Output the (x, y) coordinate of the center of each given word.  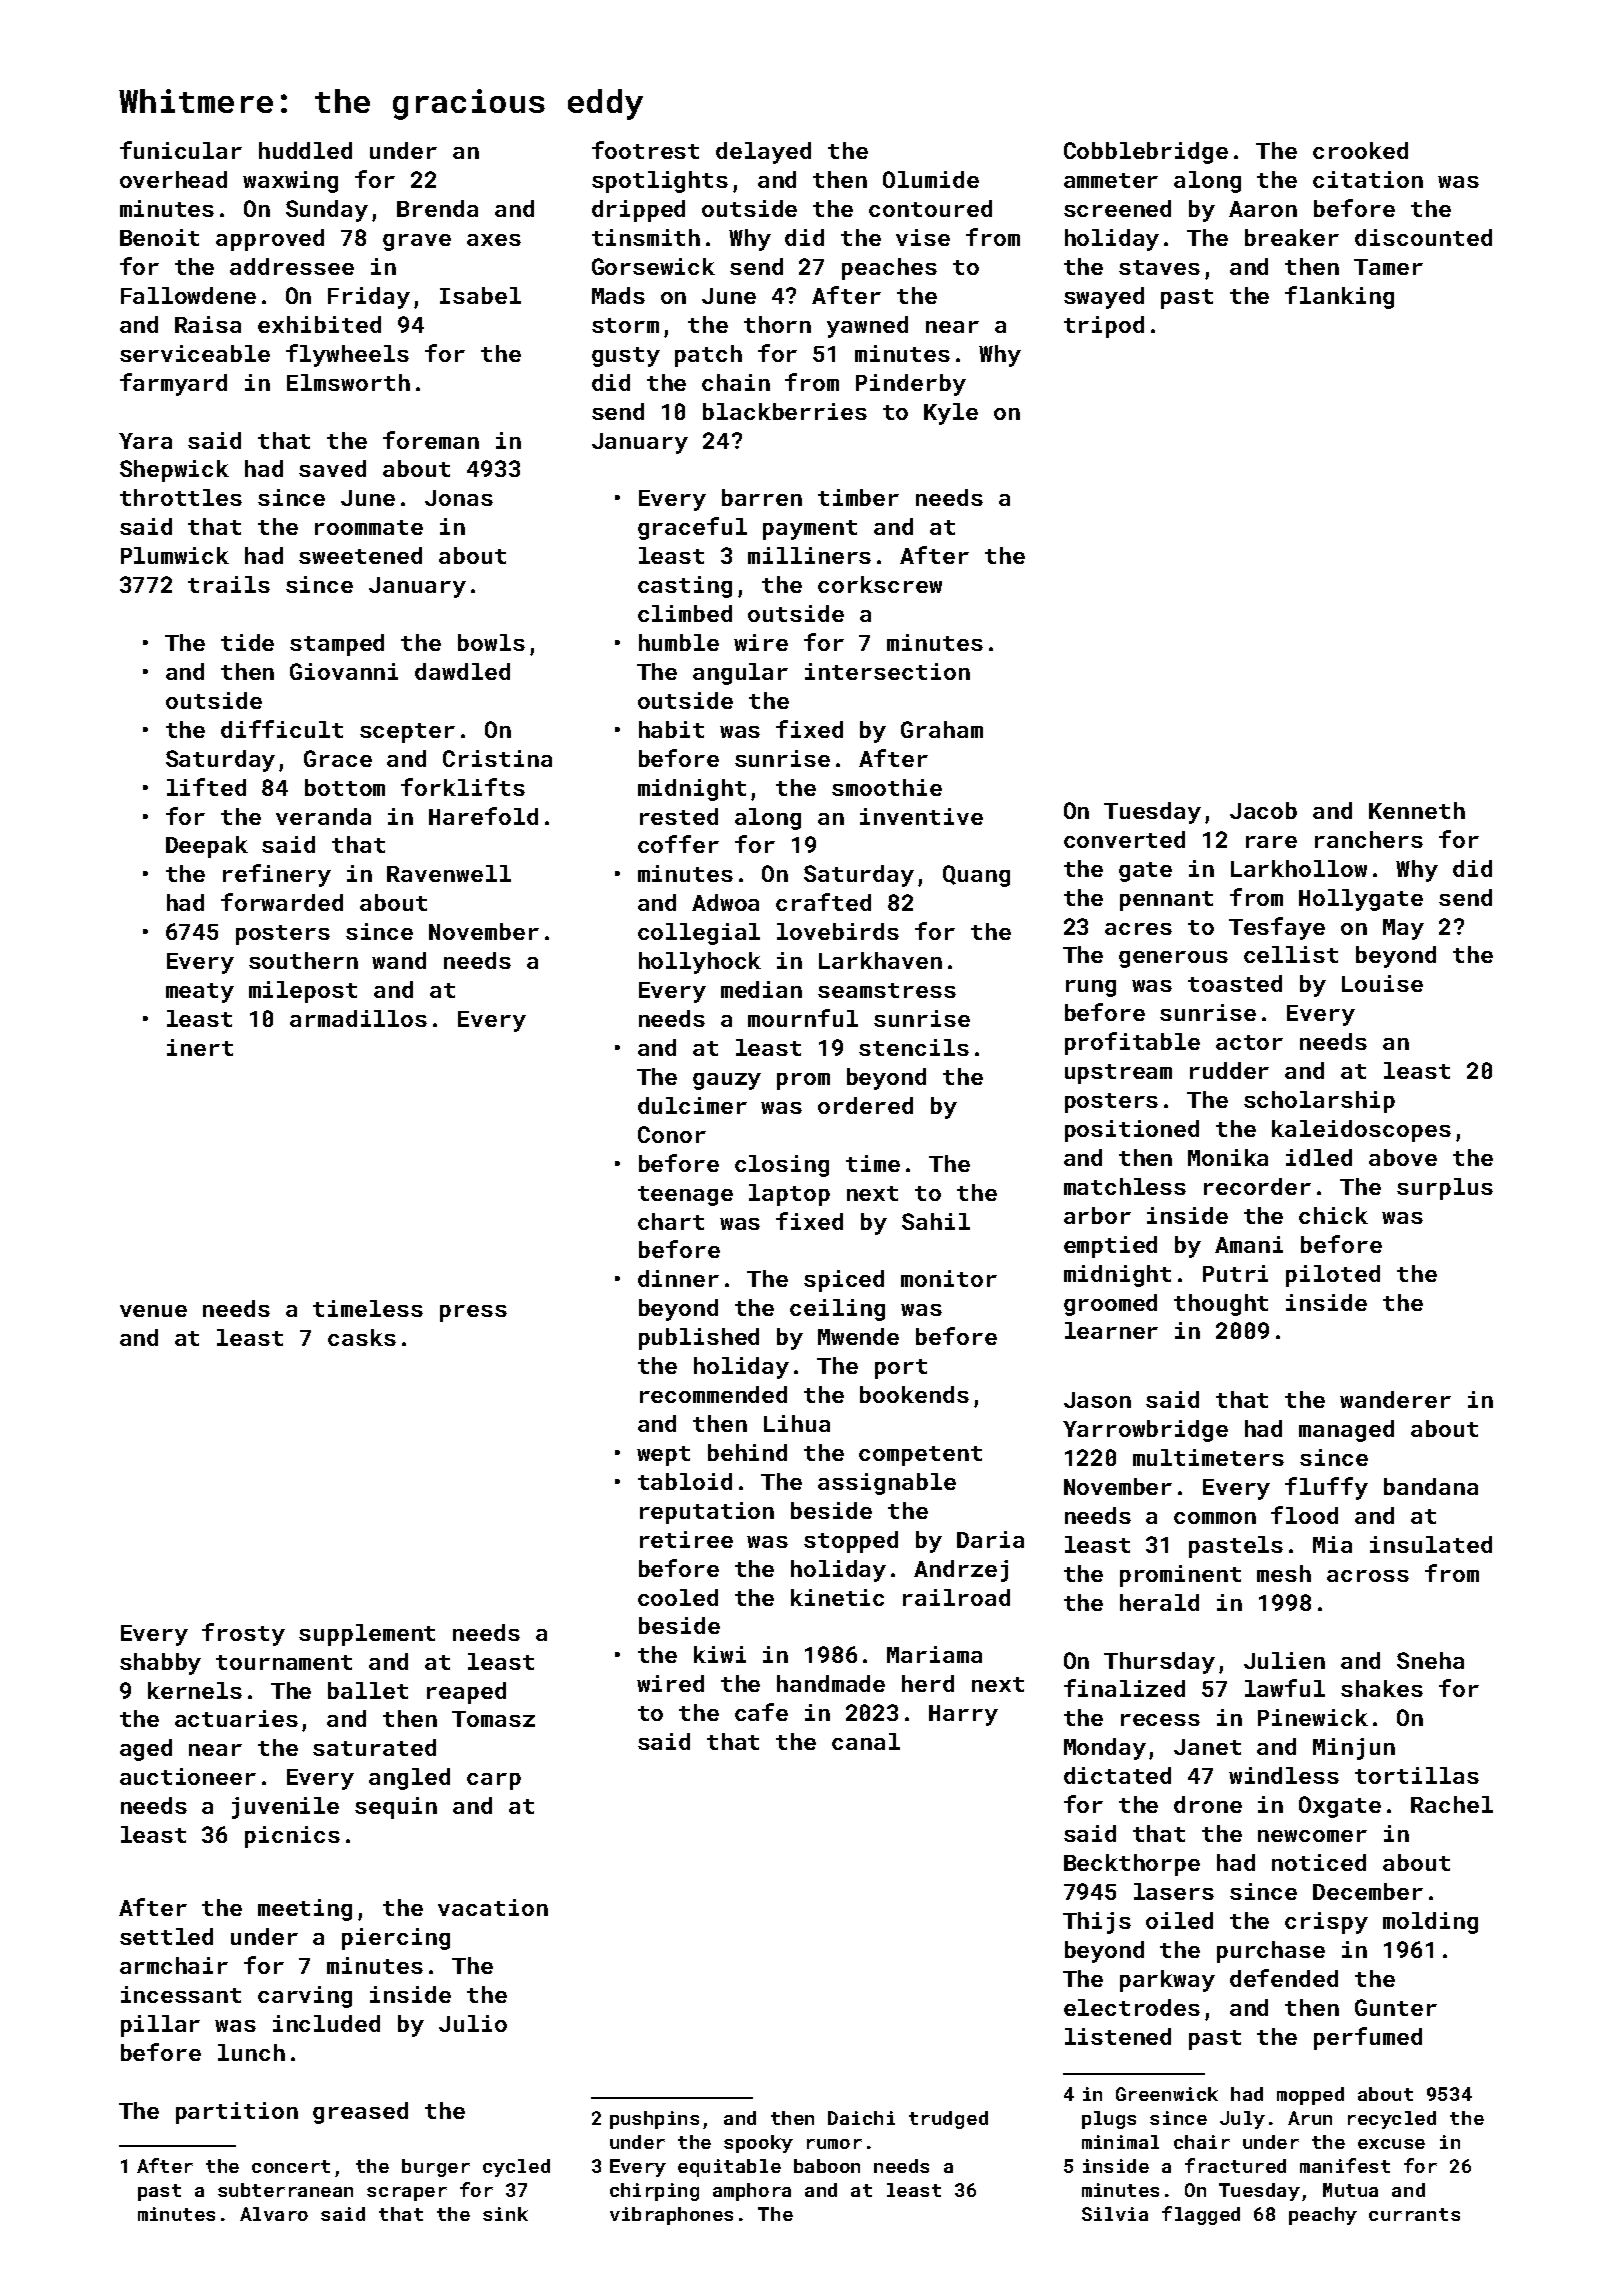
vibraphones (671, 2216)
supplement (367, 1635)
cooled (678, 1597)
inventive (921, 816)
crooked (1360, 150)
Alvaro (274, 2214)
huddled (305, 150)
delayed (763, 153)
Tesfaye (1277, 928)
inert (200, 1047)
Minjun (1354, 1749)
